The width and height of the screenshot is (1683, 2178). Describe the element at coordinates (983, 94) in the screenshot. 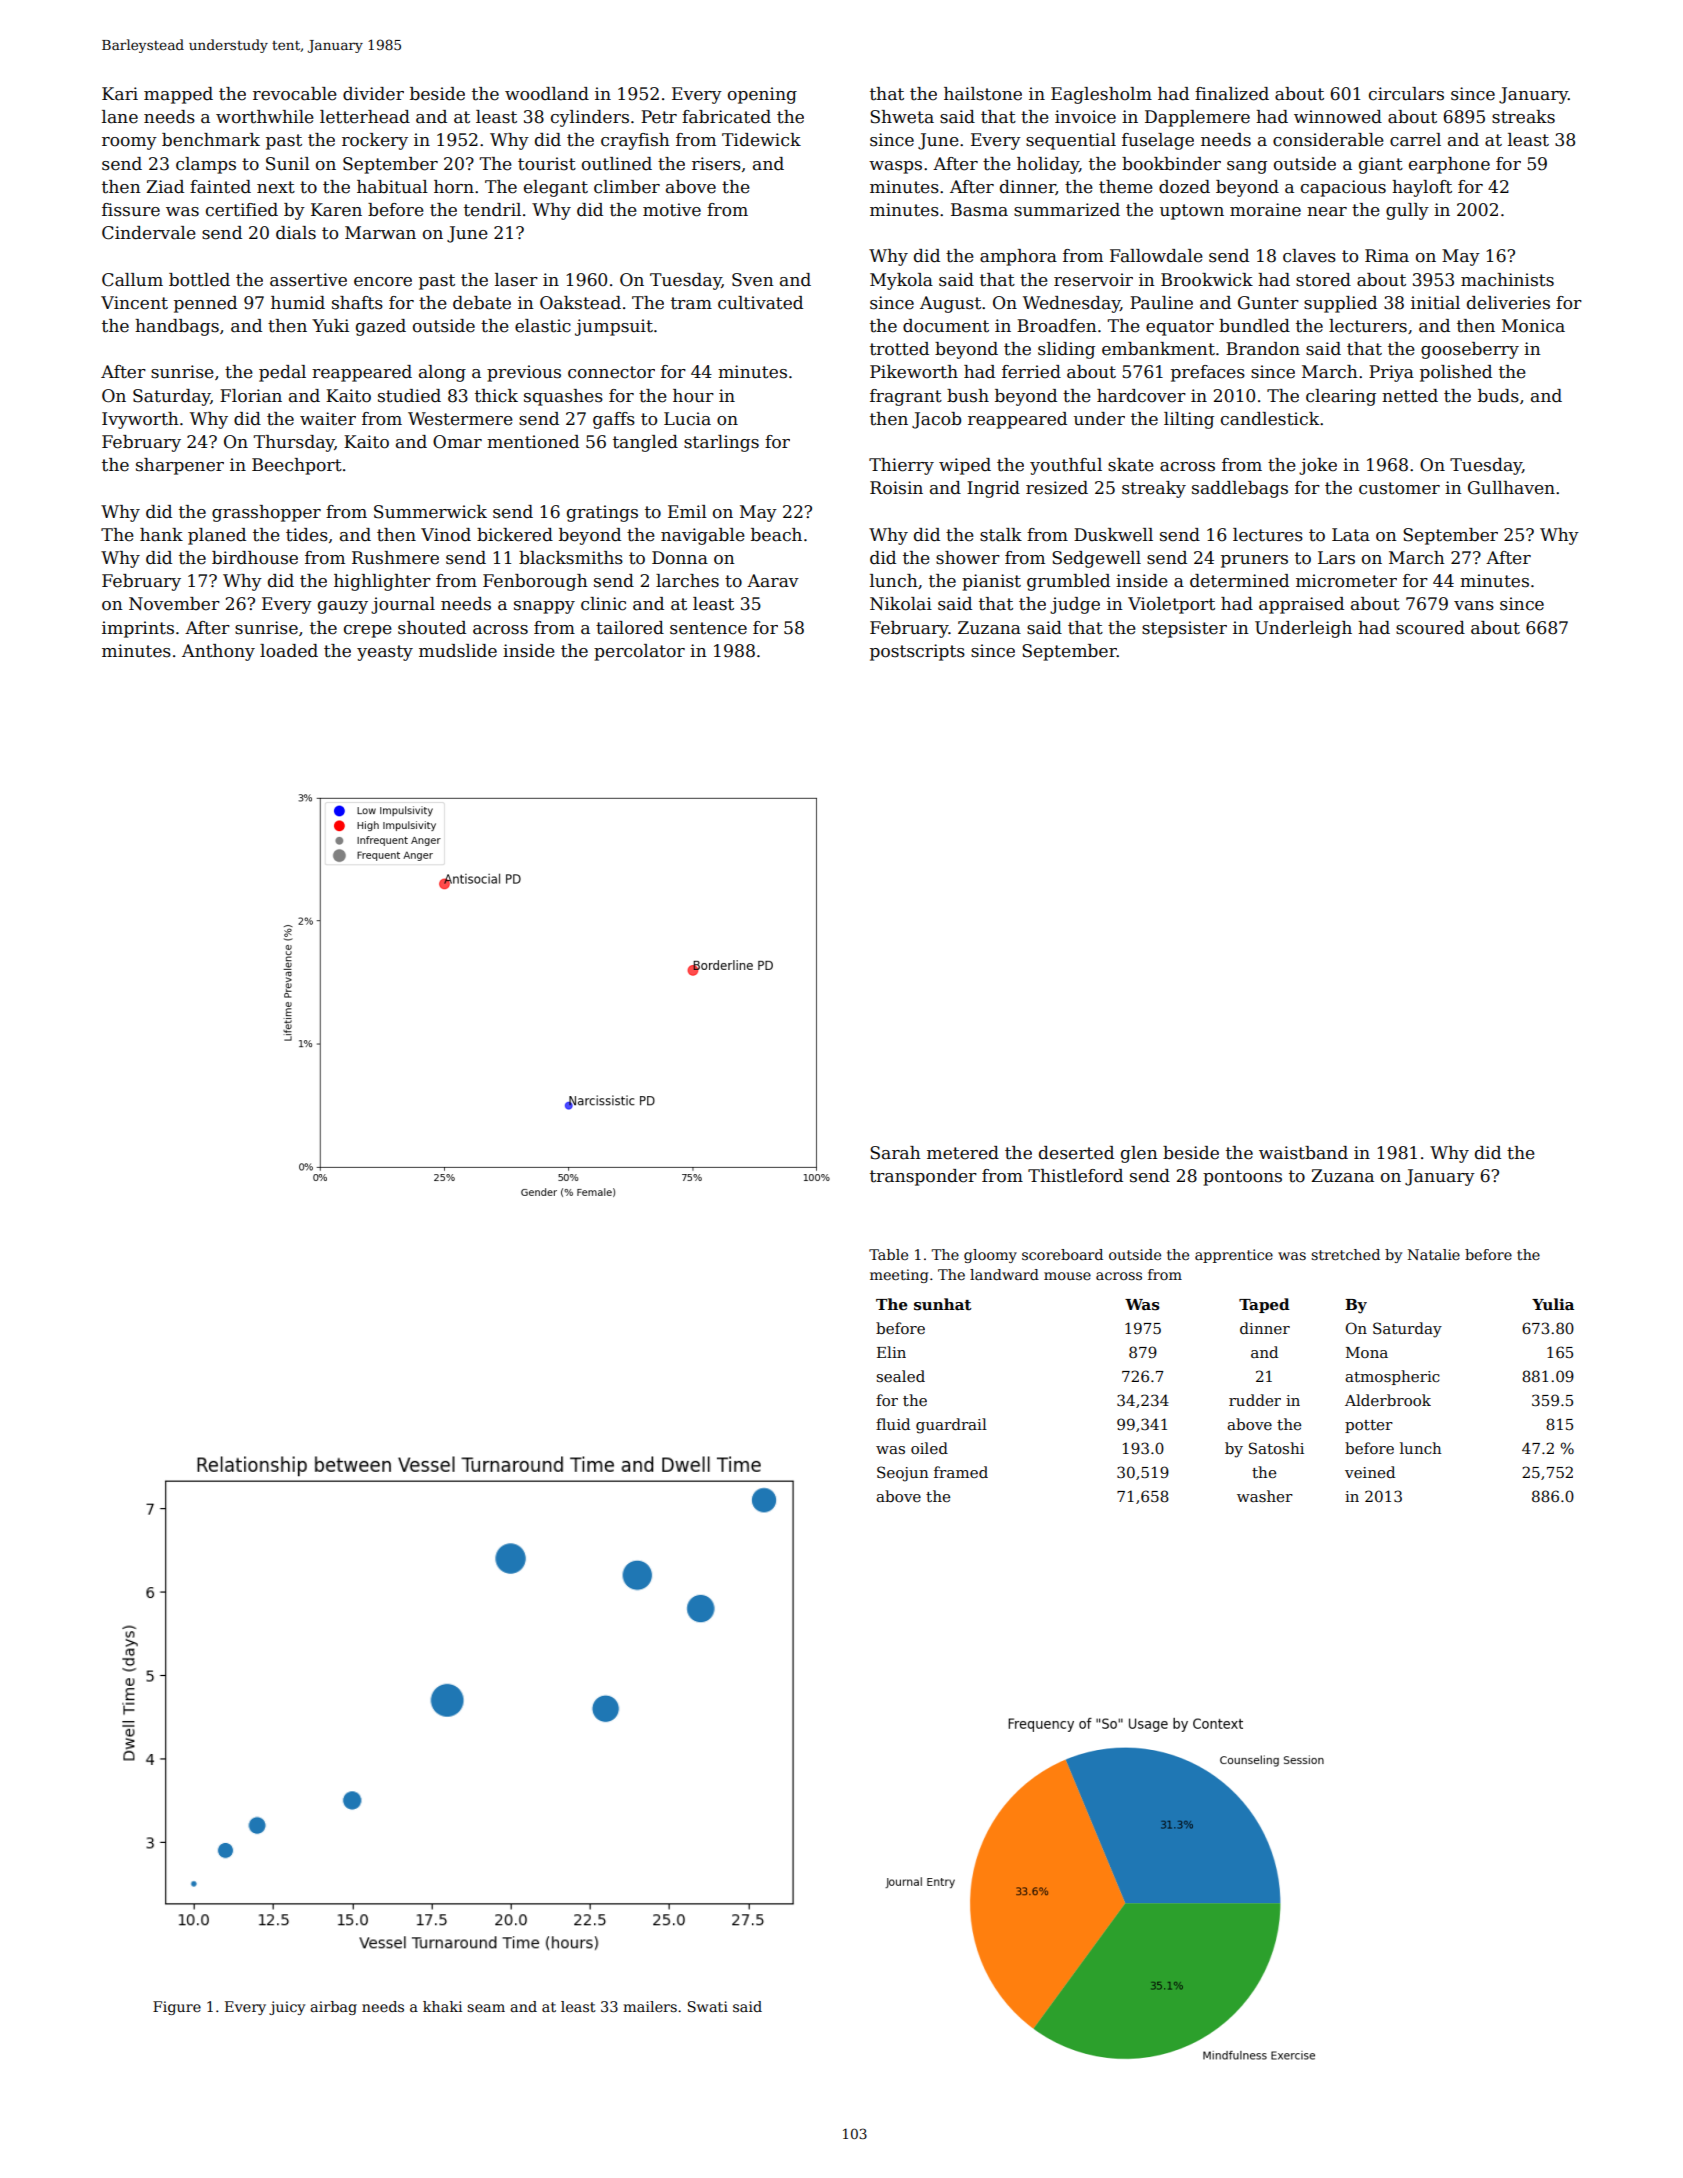

I see `hailstone` at that location.
